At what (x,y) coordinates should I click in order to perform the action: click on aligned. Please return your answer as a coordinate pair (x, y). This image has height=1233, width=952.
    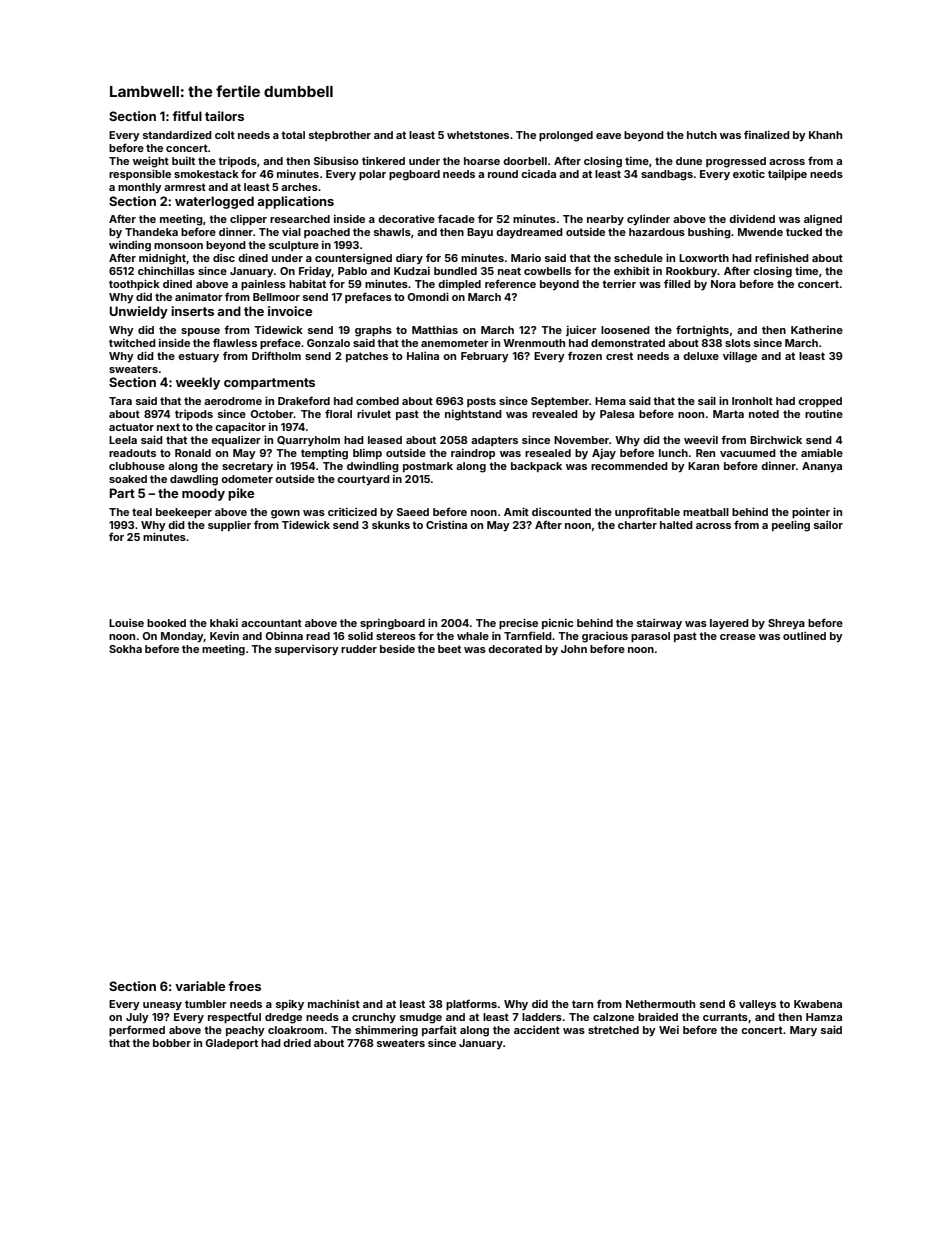
    Looking at the image, I should click on (823, 220).
